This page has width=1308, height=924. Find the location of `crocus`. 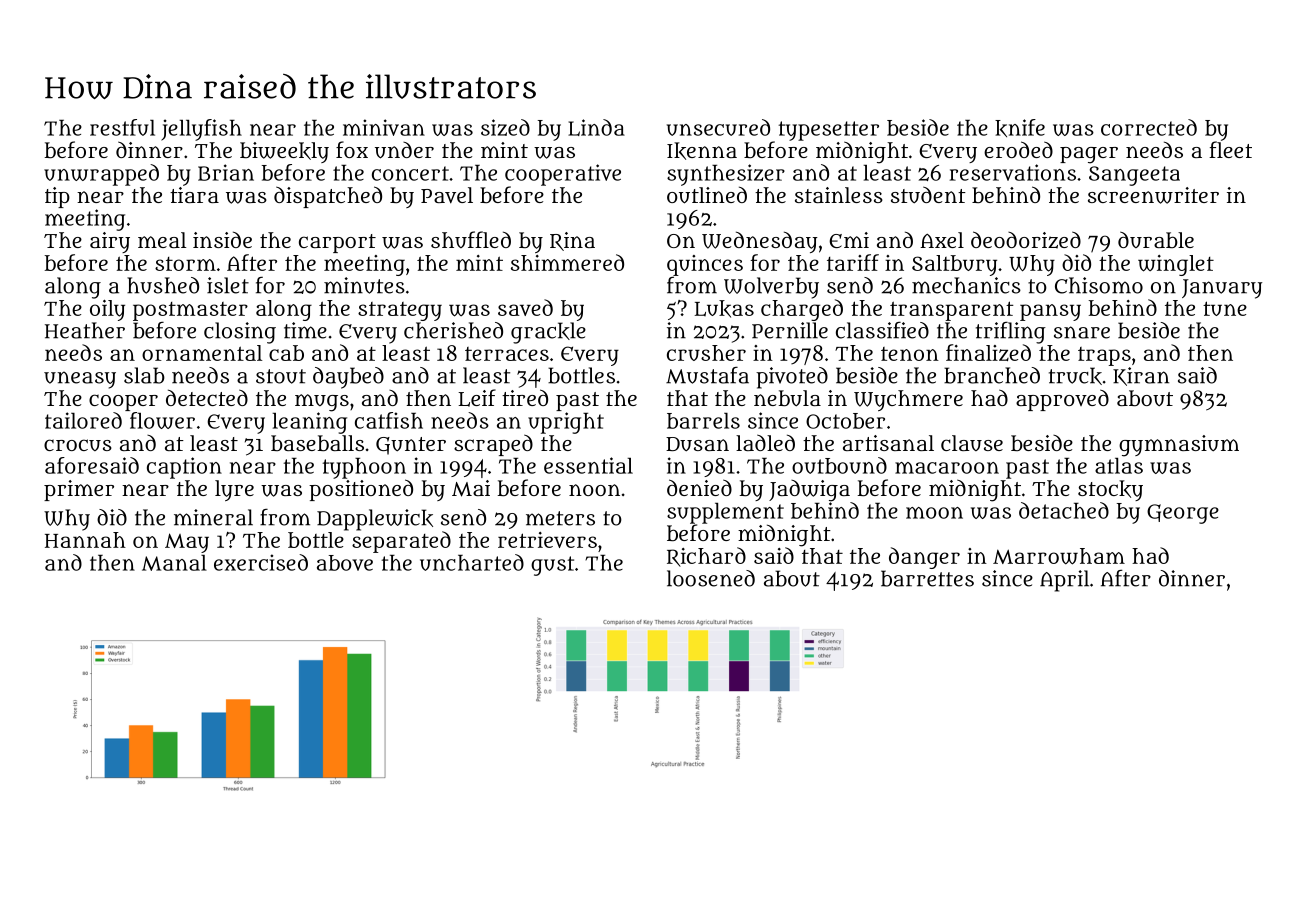

crocus is located at coordinates (78, 445).
